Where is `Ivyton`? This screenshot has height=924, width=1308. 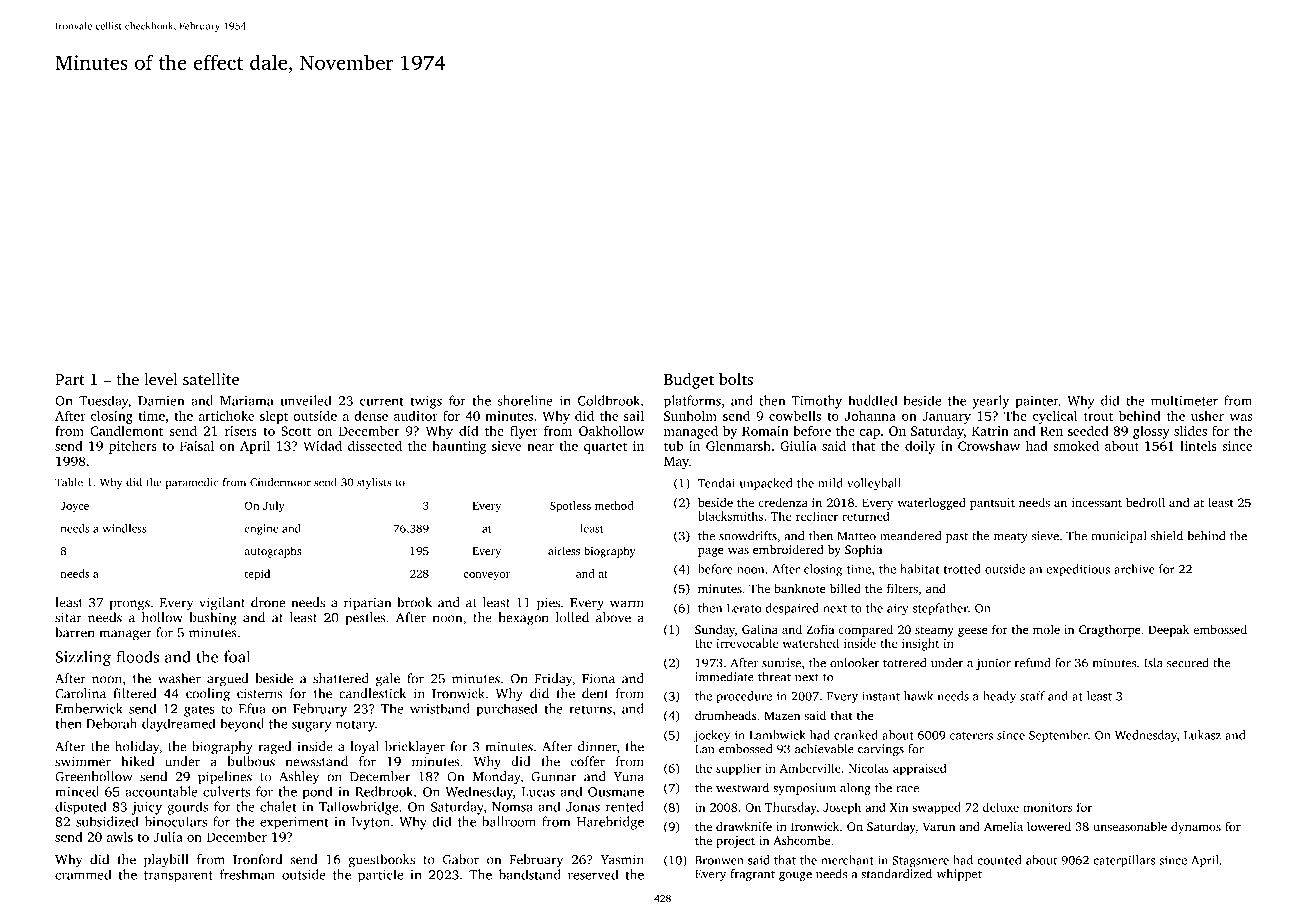 Ivyton is located at coordinates (371, 823).
